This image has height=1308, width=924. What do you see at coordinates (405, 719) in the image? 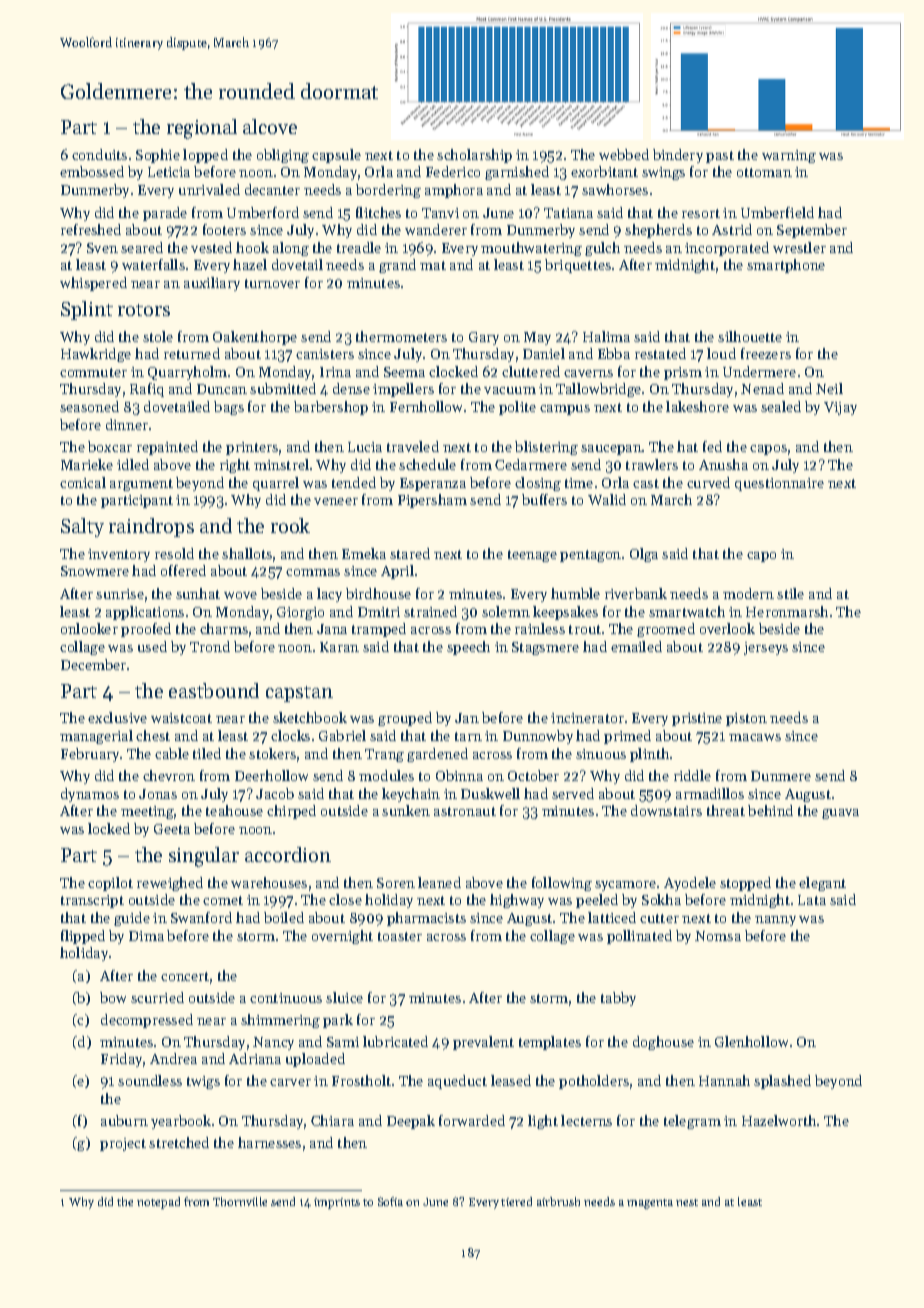
I see `grouped` at bounding box center [405, 719].
